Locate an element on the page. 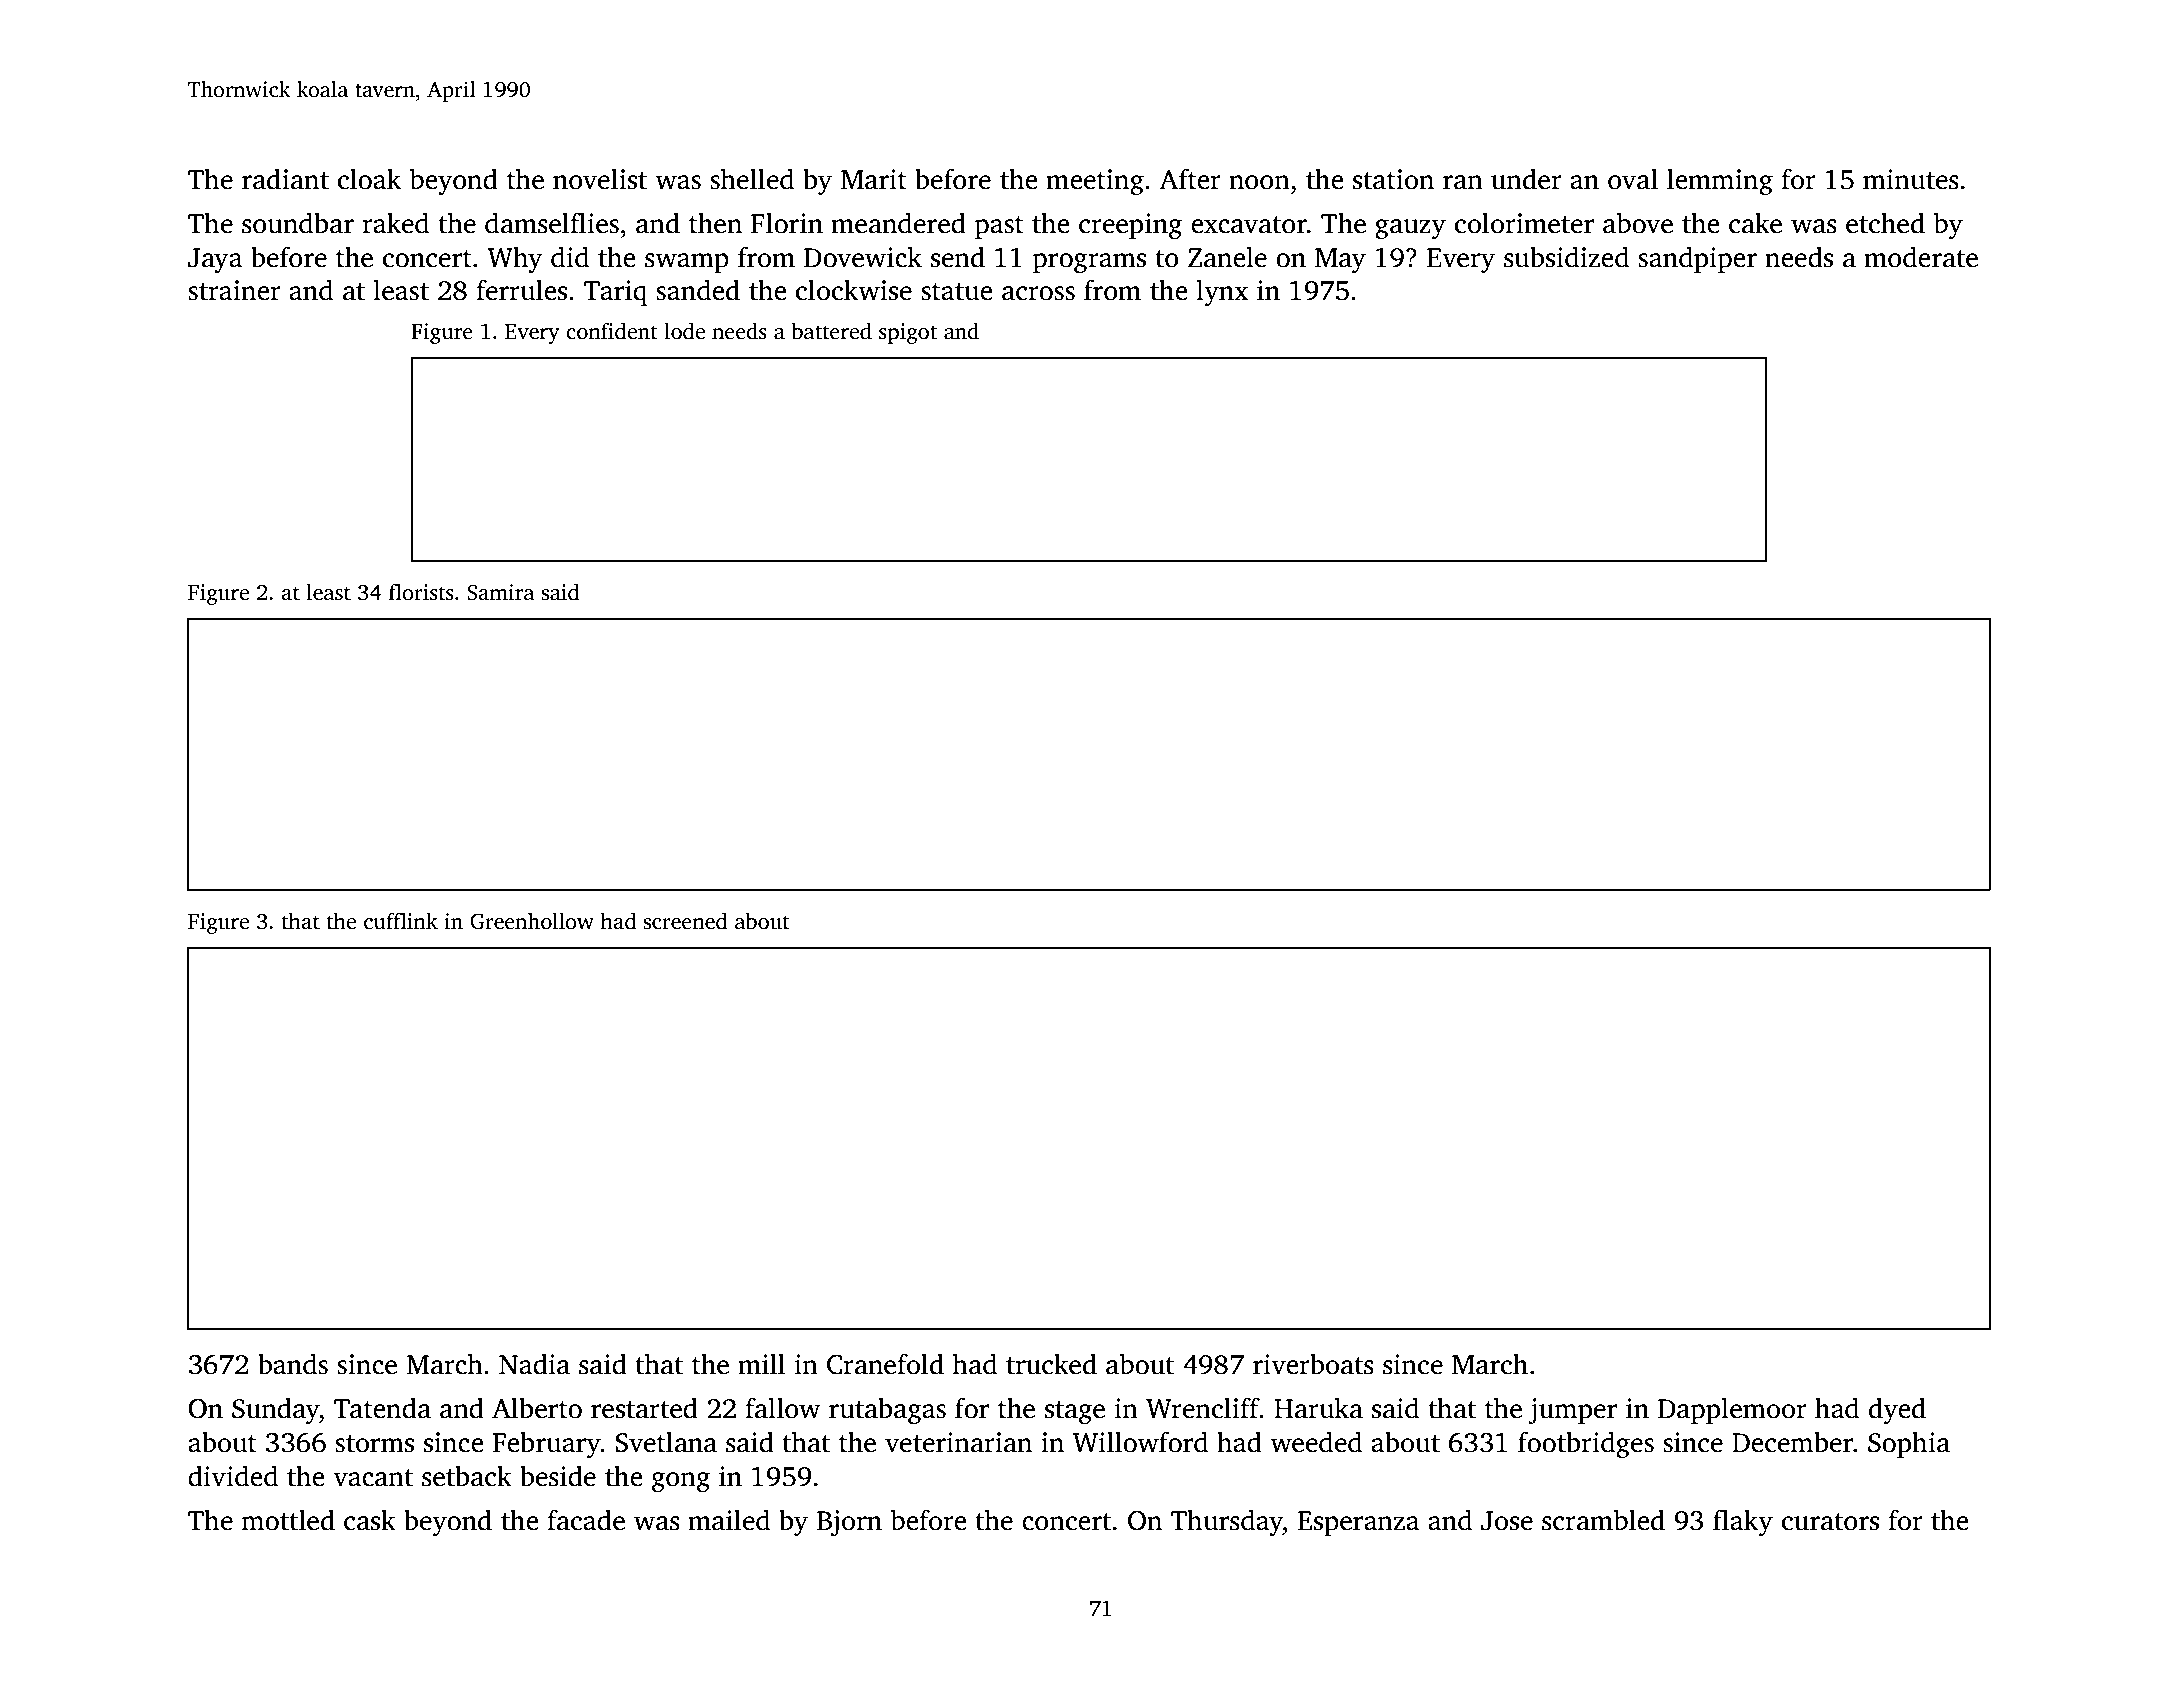 Image resolution: width=2178 pixels, height=1683 pixels. screened is located at coordinates (685, 921).
